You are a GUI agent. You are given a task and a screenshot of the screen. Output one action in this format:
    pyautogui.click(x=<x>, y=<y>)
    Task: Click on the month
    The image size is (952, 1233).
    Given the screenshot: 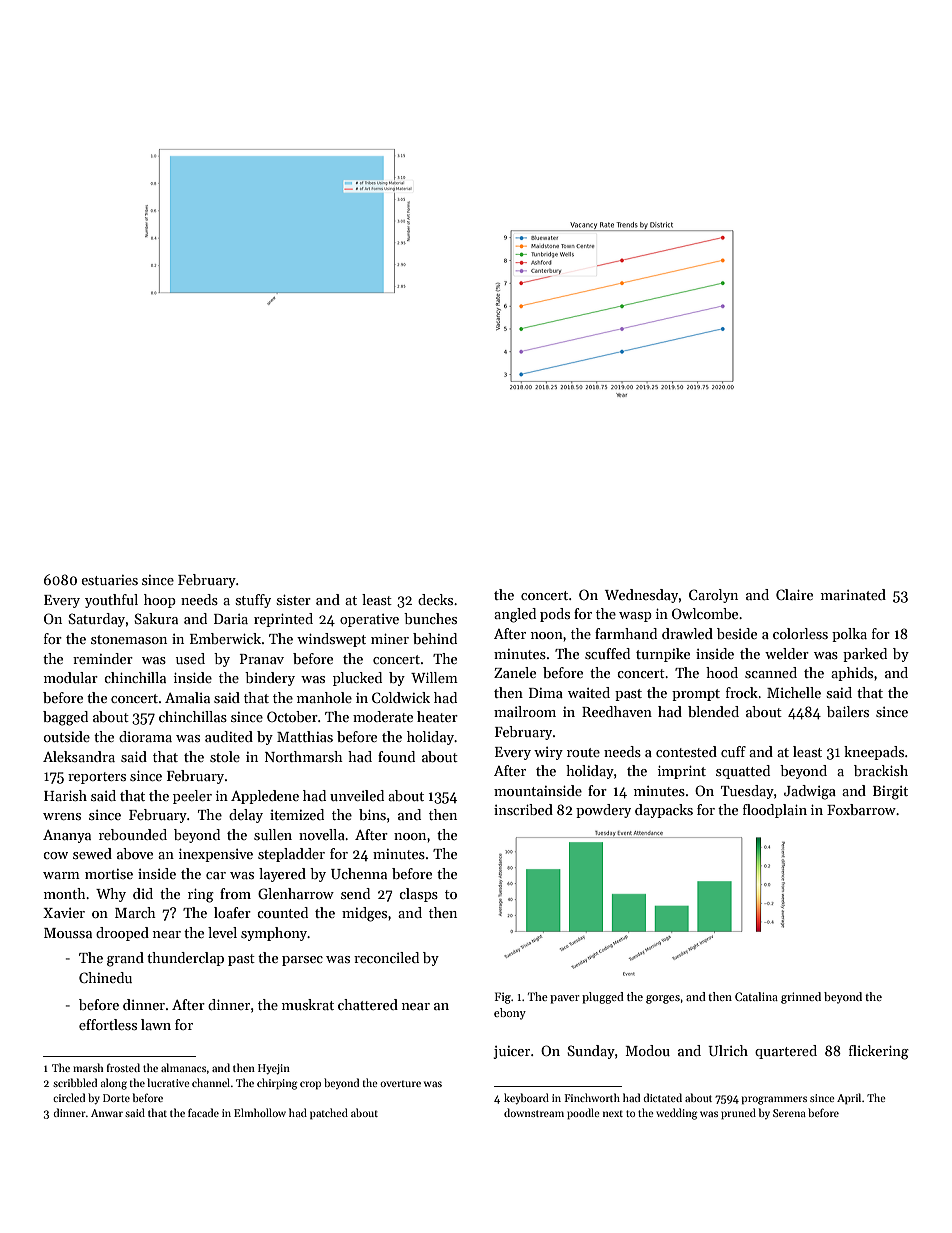 What is the action you would take?
    pyautogui.click(x=65, y=893)
